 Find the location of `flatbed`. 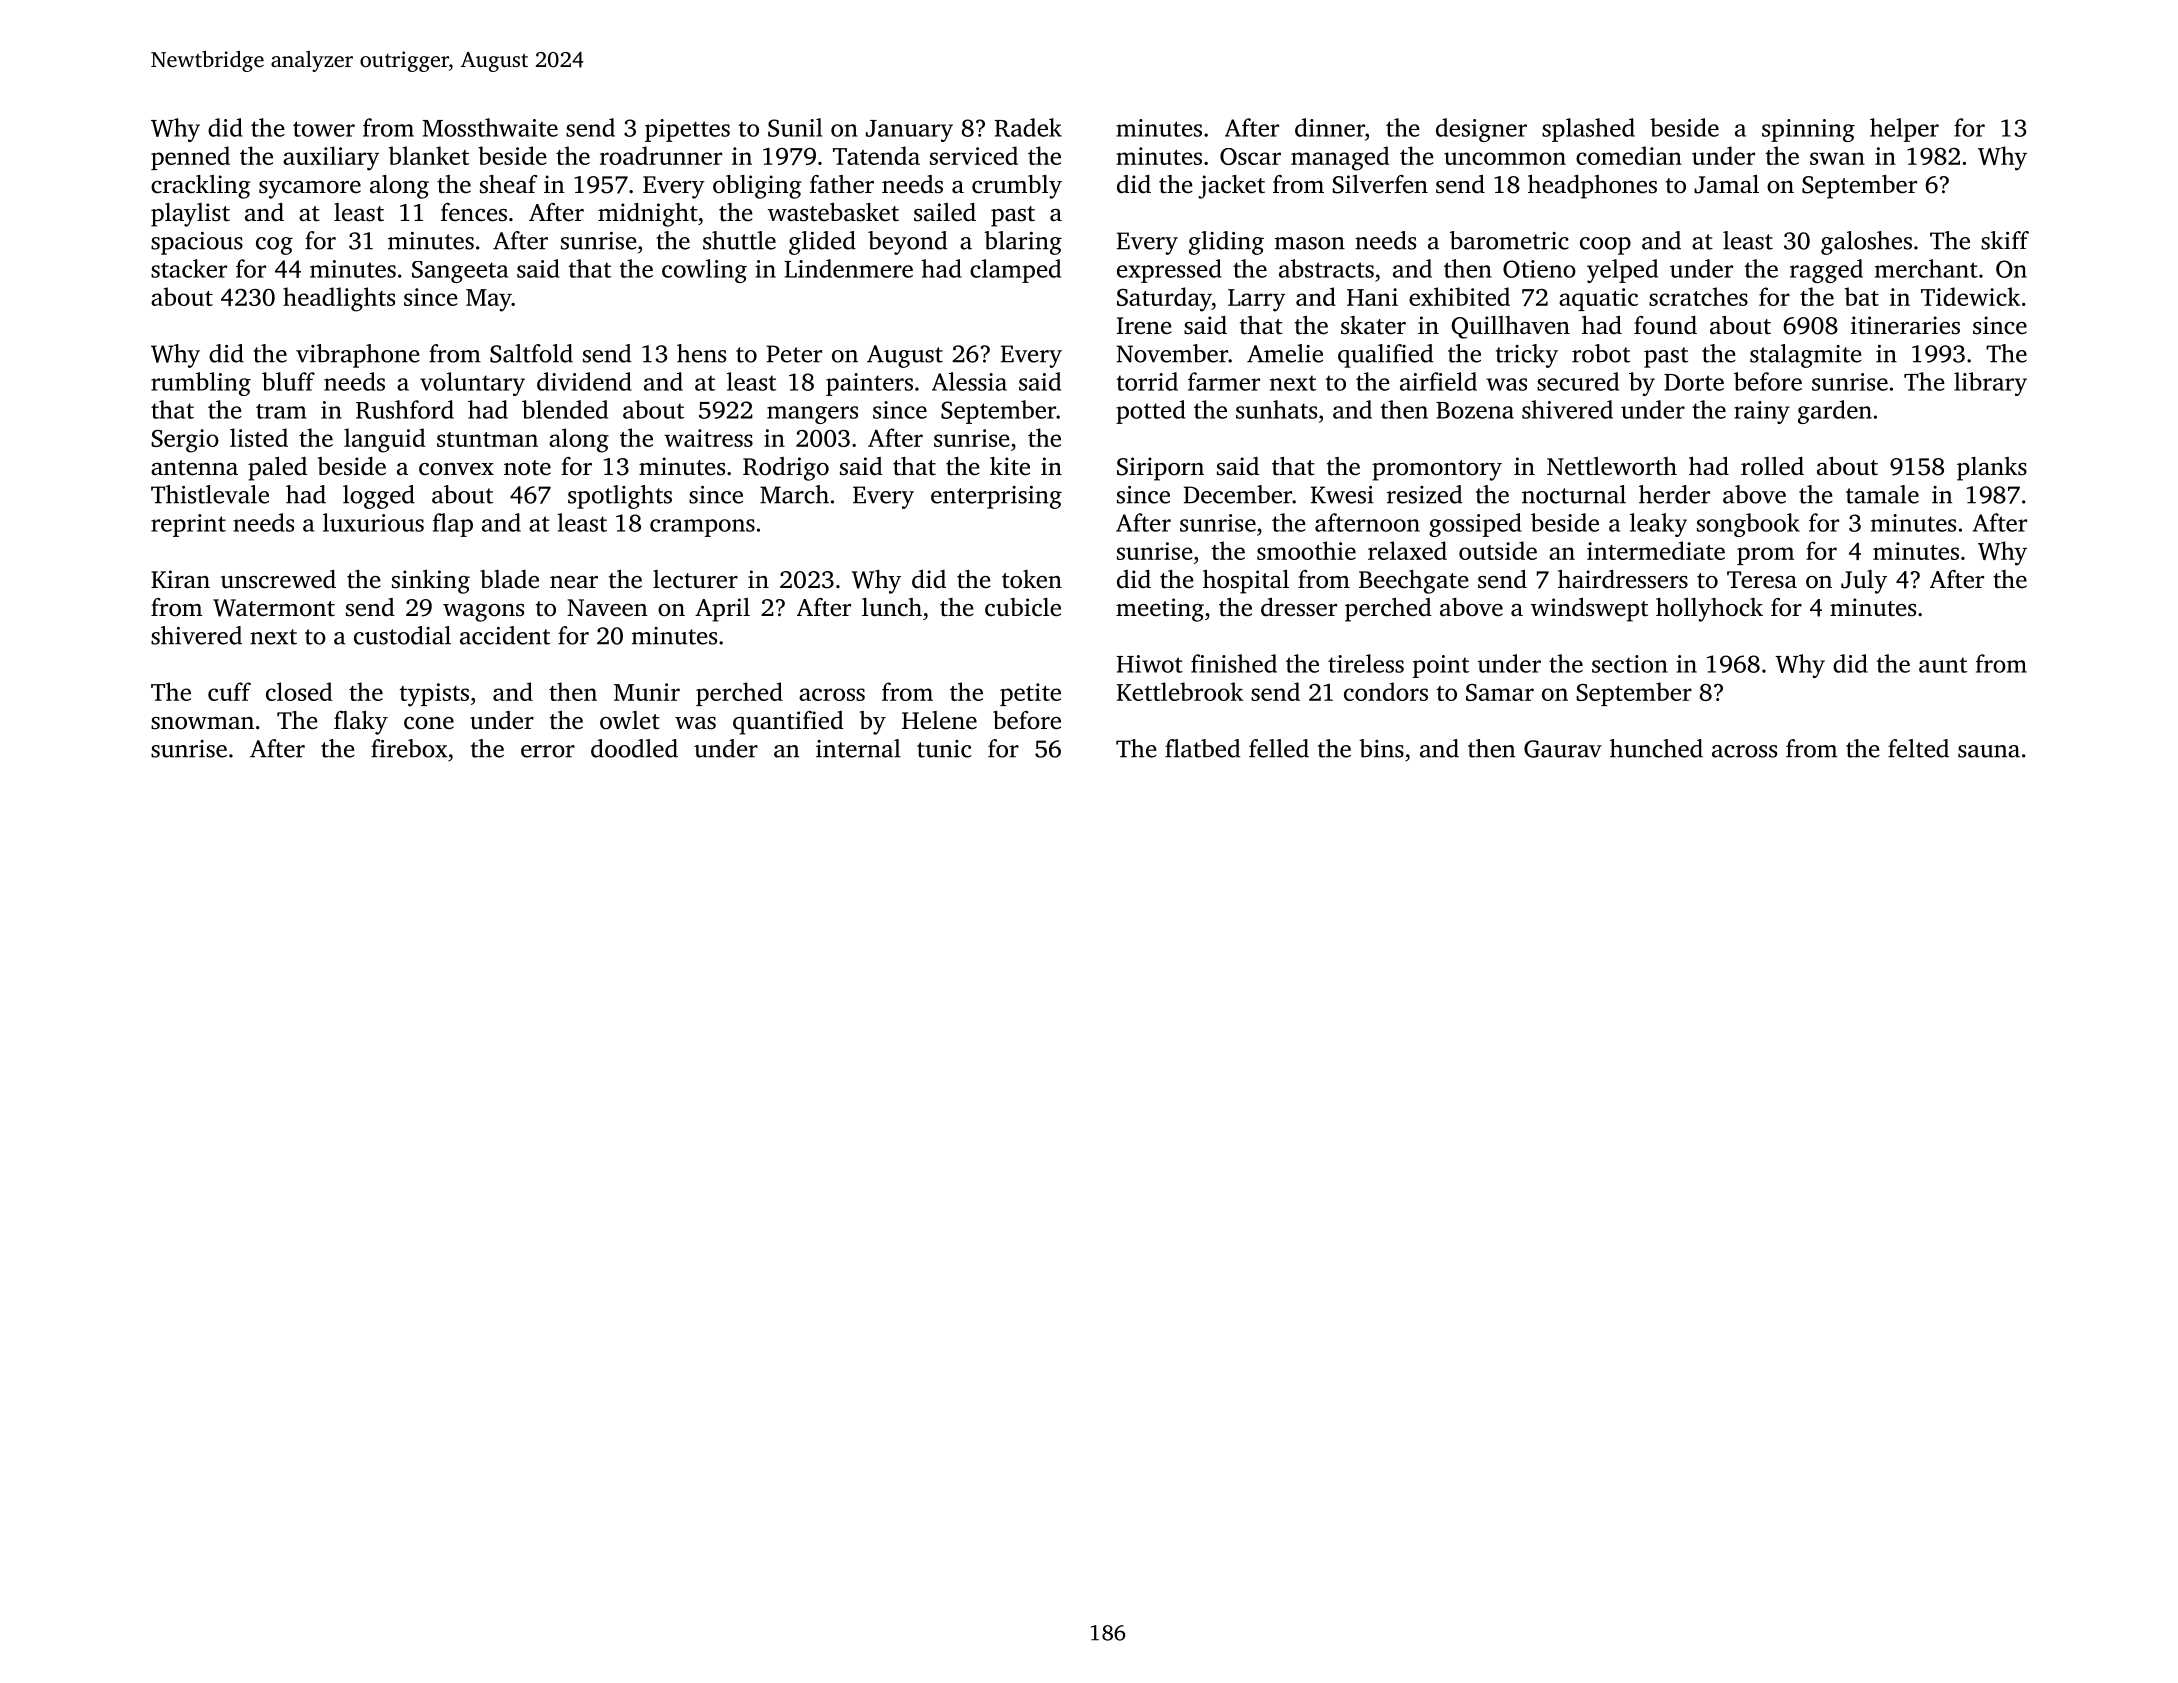

flatbed is located at coordinates (1202, 748).
